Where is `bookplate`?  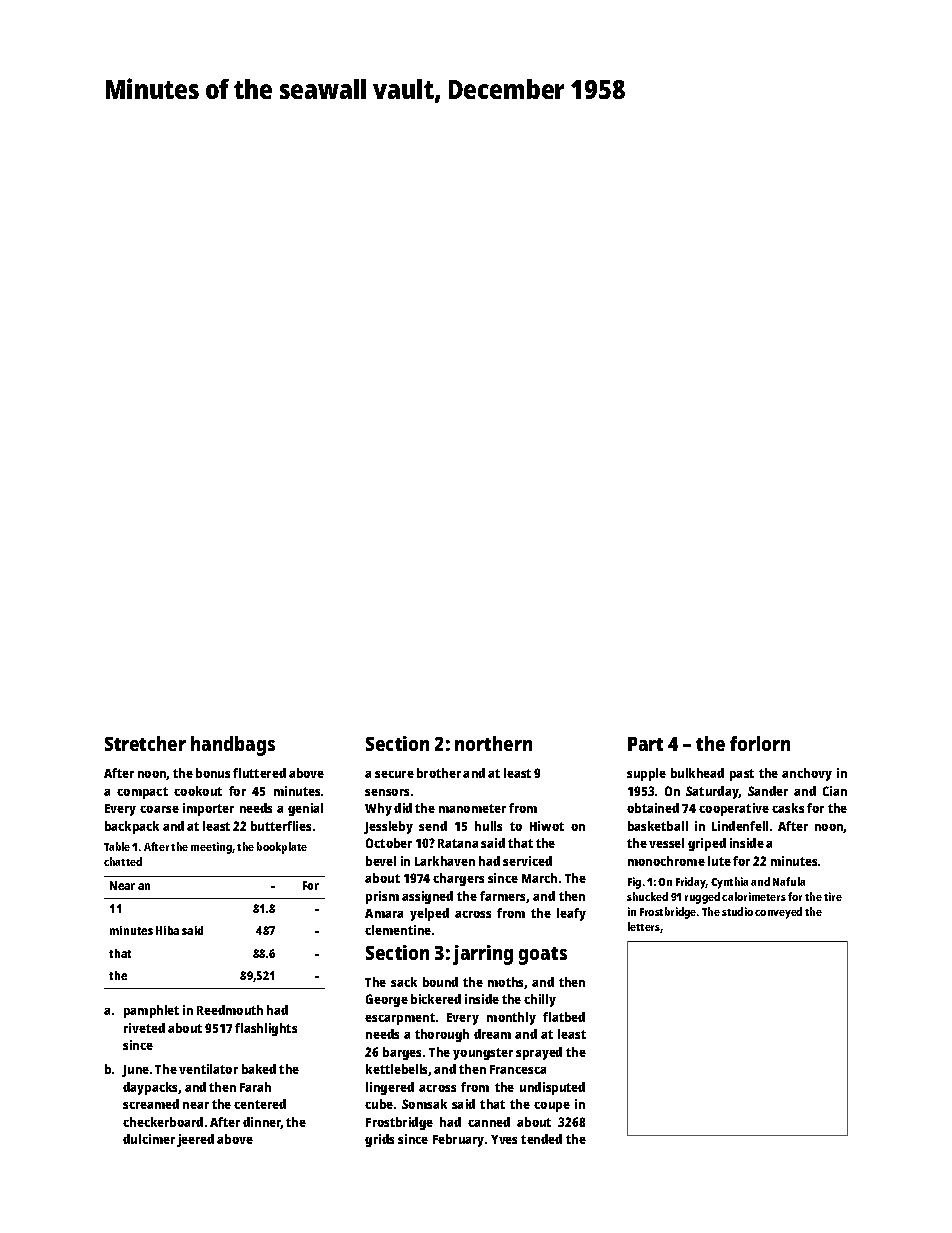
bookplate is located at coordinates (282, 848).
